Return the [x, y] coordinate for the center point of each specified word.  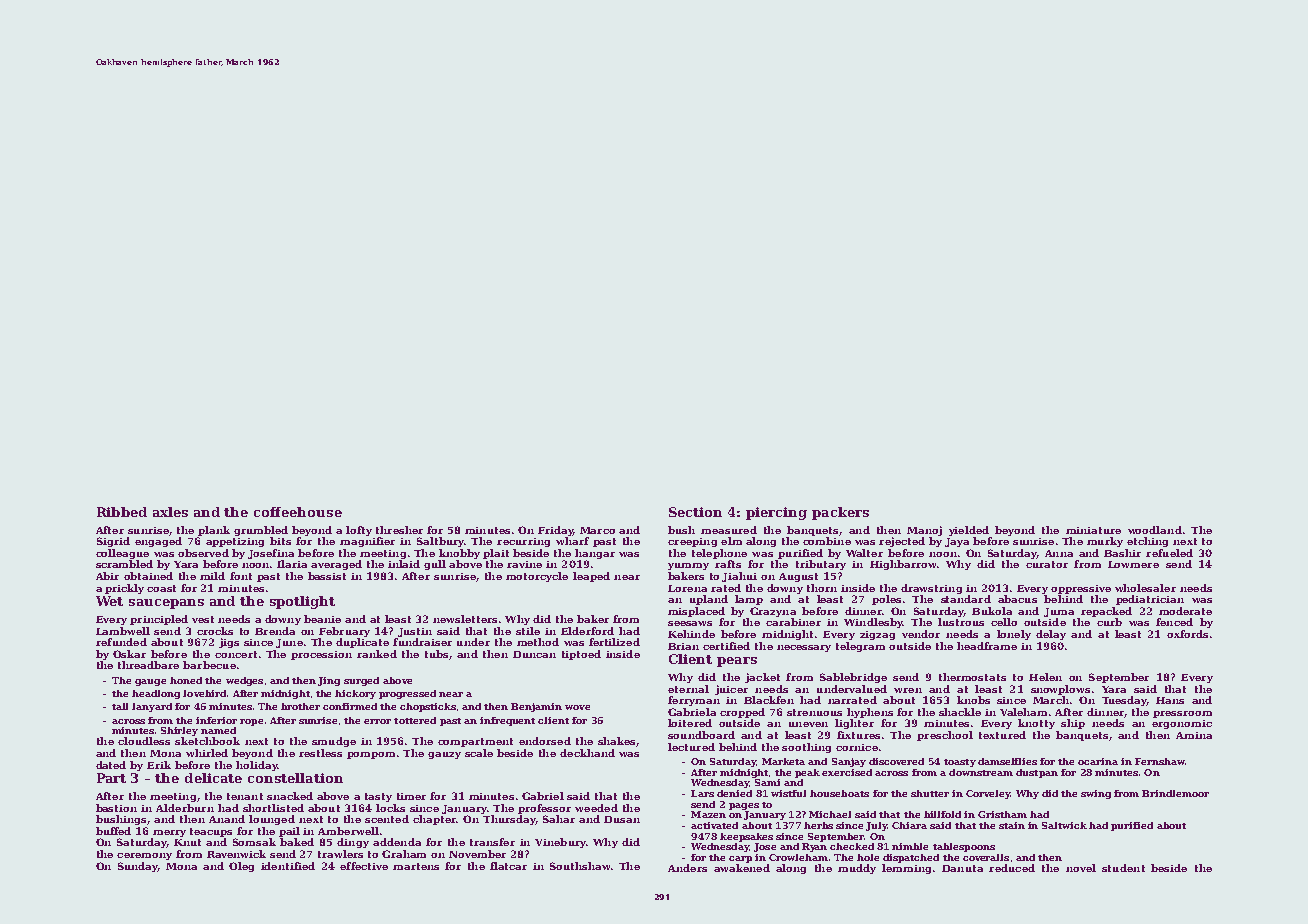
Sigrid [113, 542]
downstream [981, 772]
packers [840, 513]
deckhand [587, 753]
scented [387, 819]
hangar [595, 554]
